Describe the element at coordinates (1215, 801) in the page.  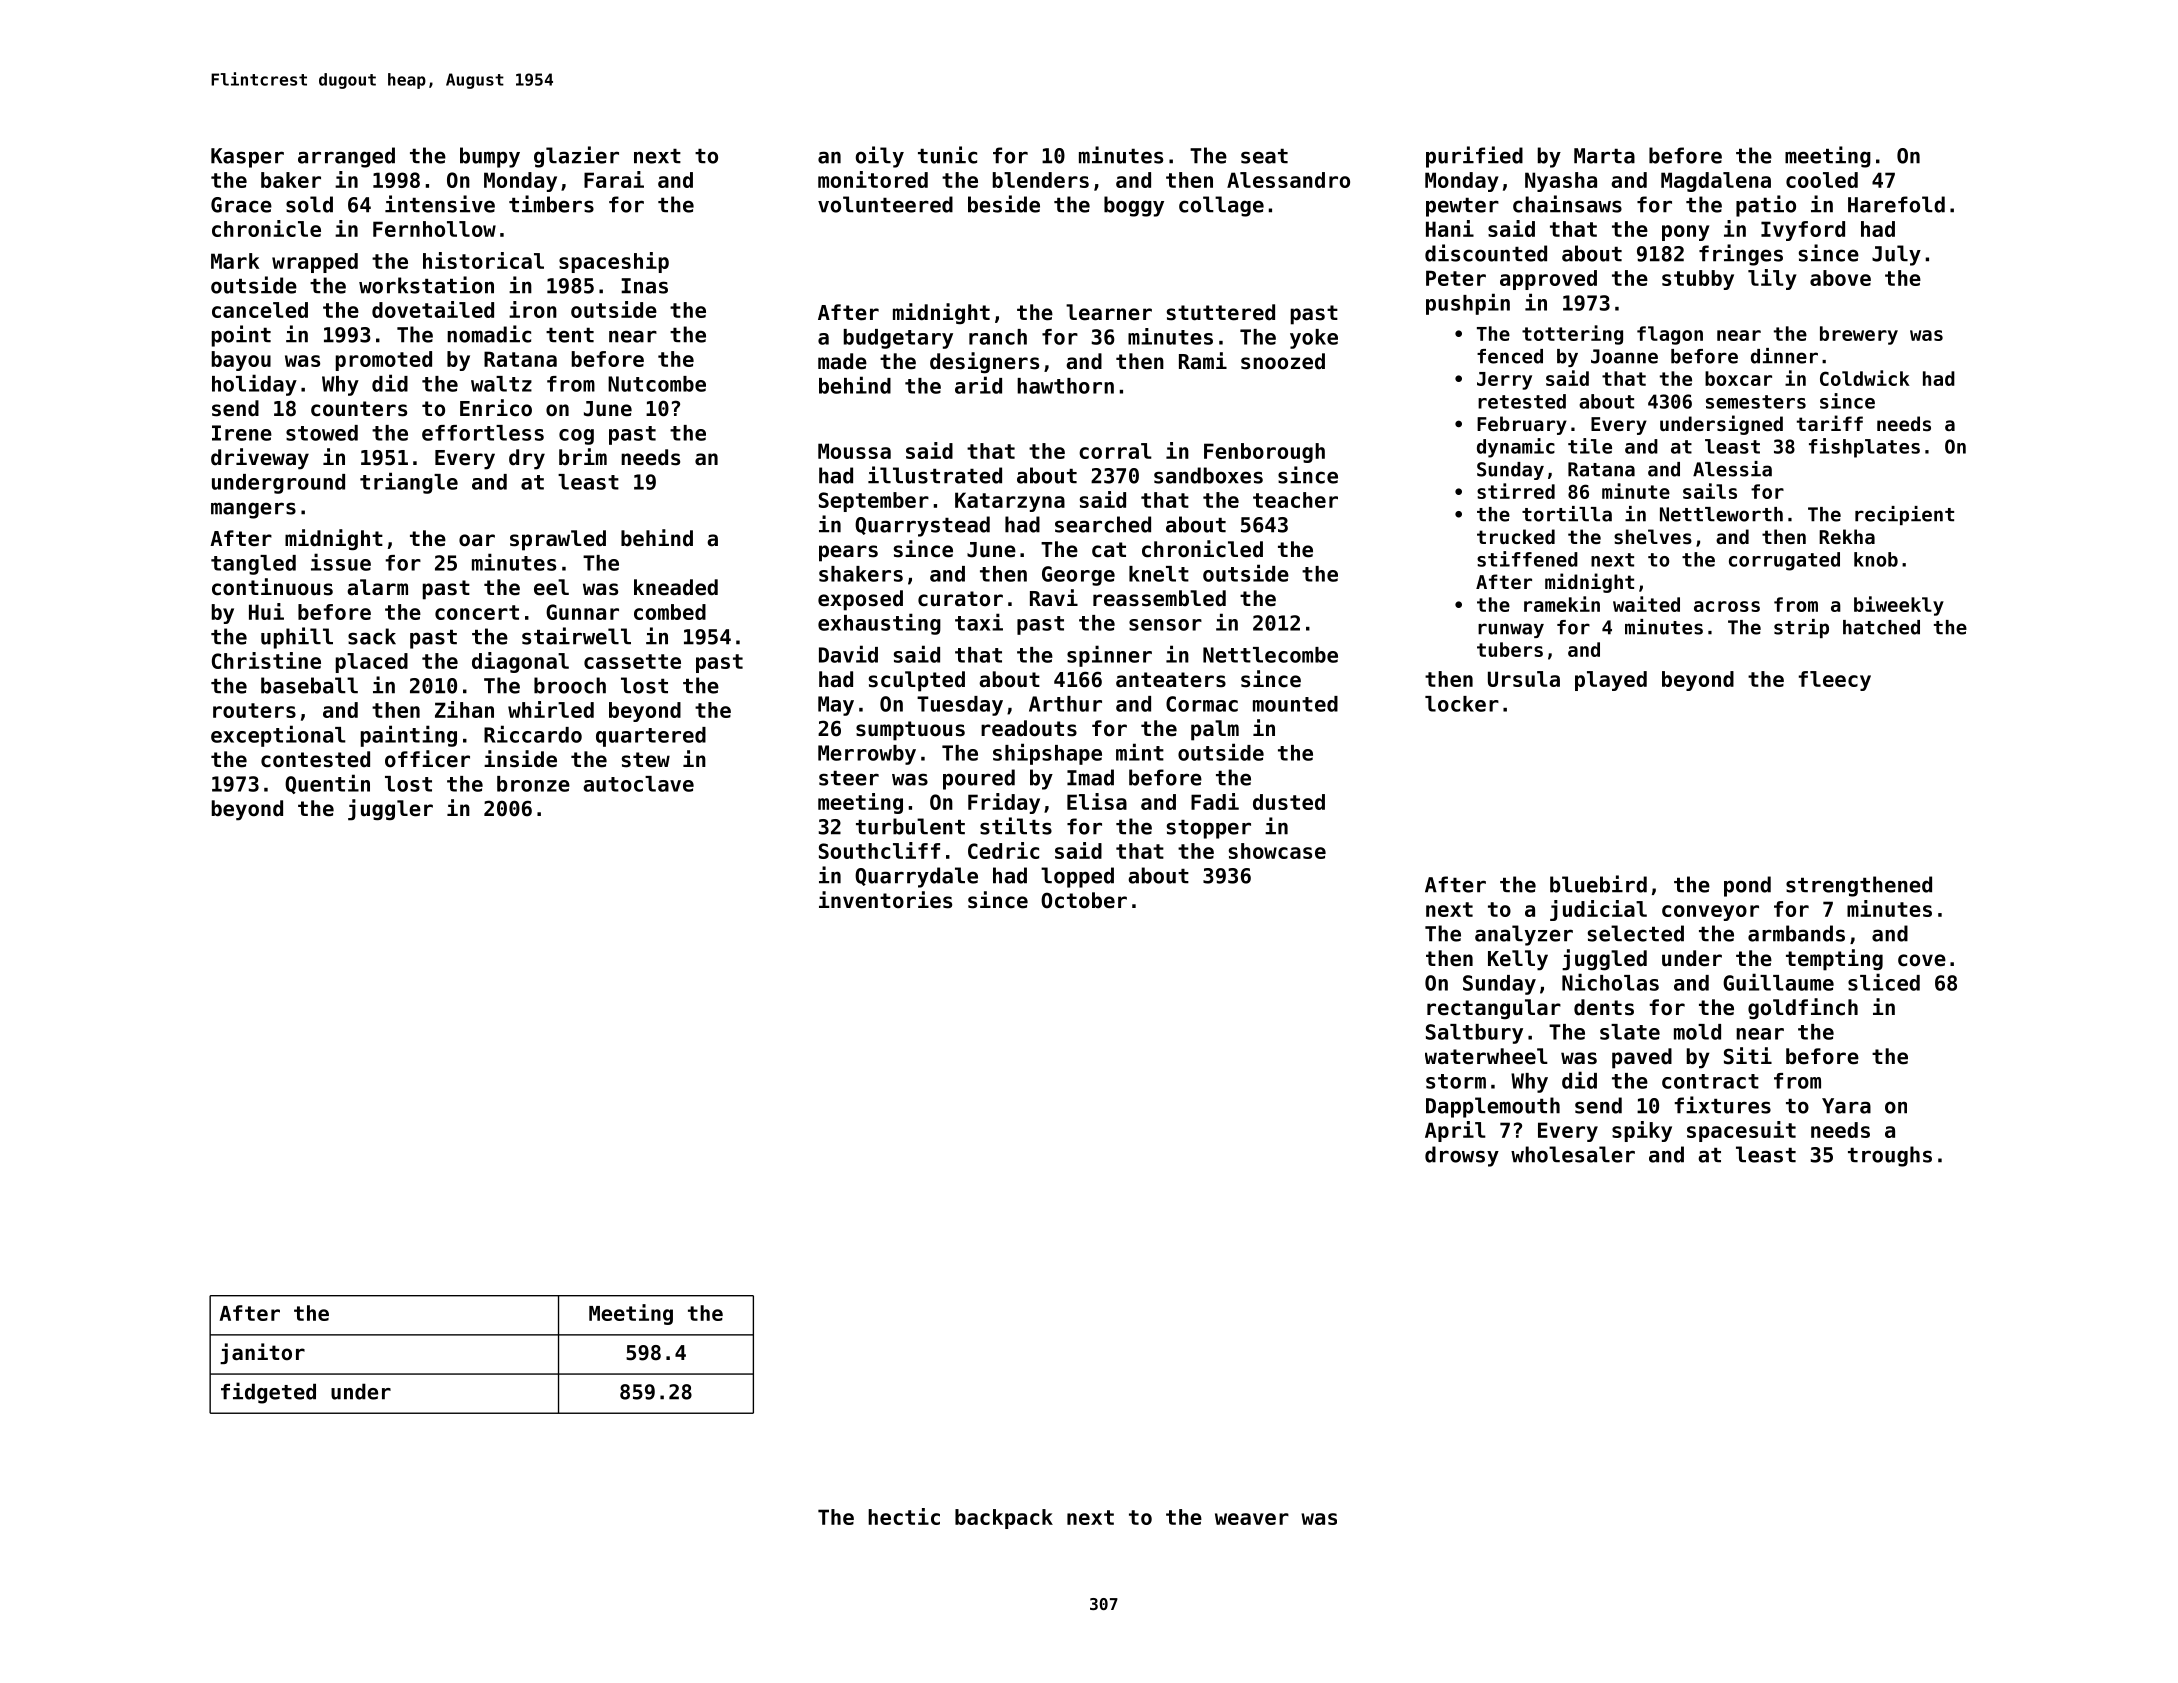
I see `Fadi` at that location.
